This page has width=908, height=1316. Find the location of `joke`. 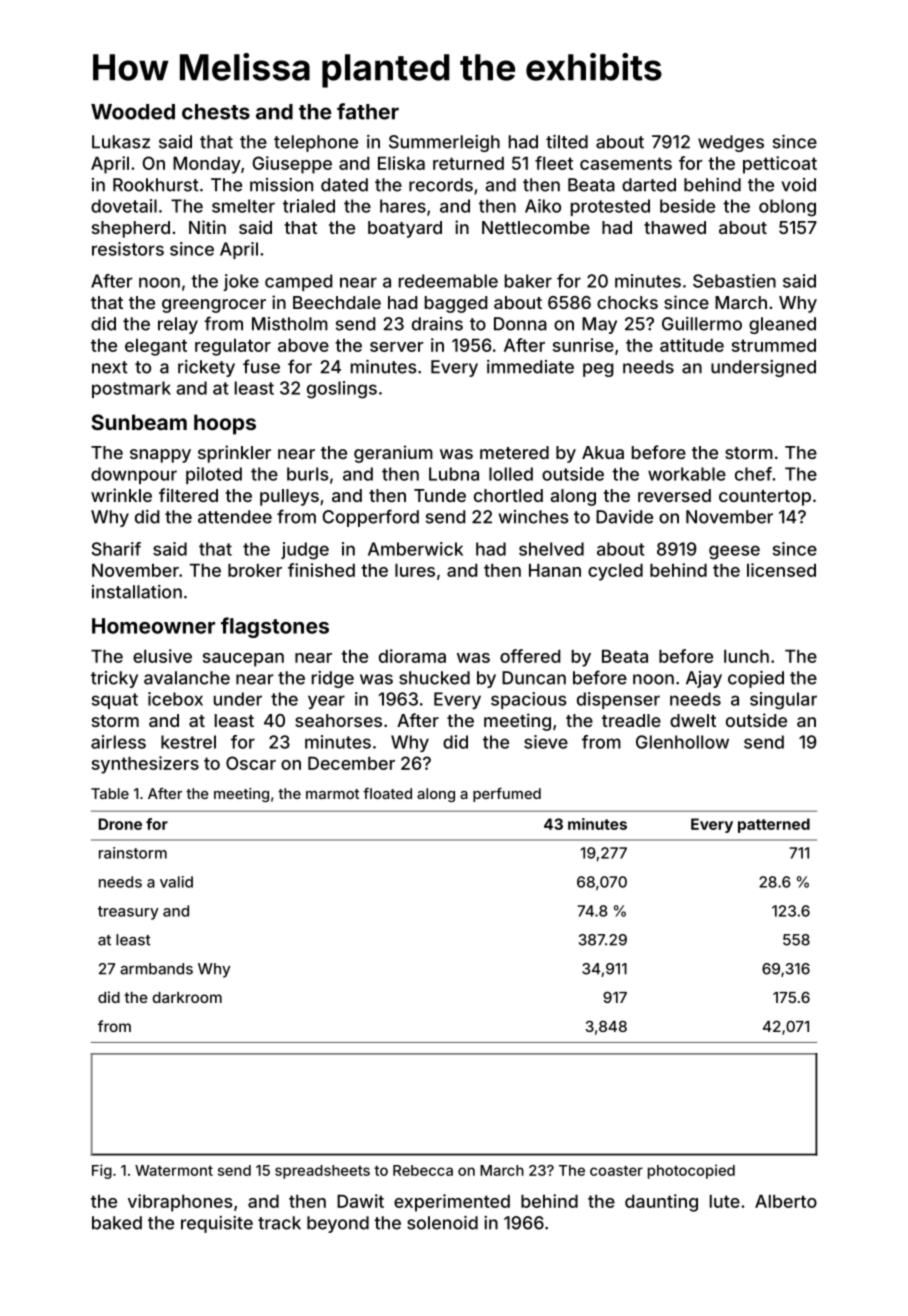

joke is located at coordinates (241, 282).
